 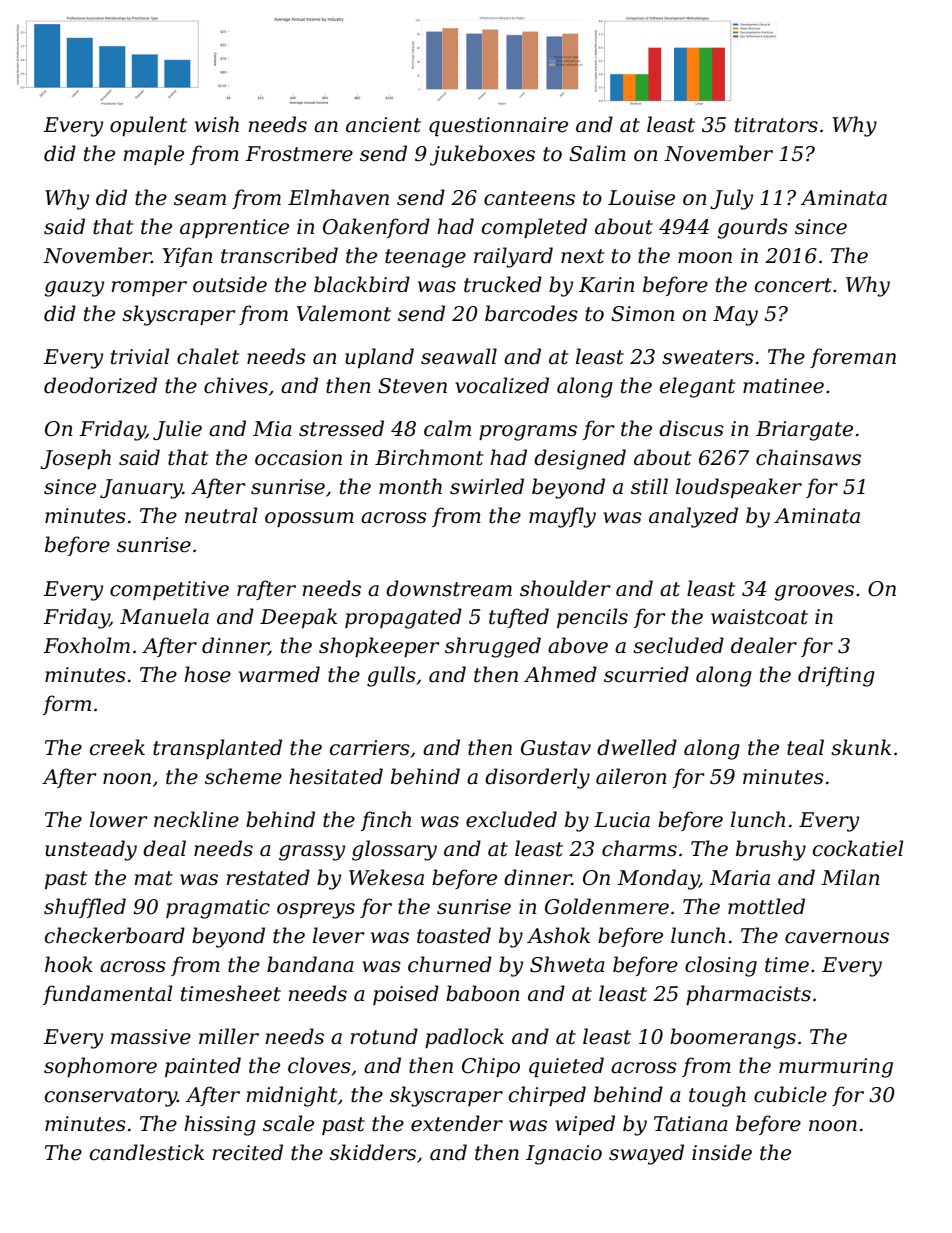 What do you see at coordinates (793, 285) in the screenshot?
I see `concert` at bounding box center [793, 285].
